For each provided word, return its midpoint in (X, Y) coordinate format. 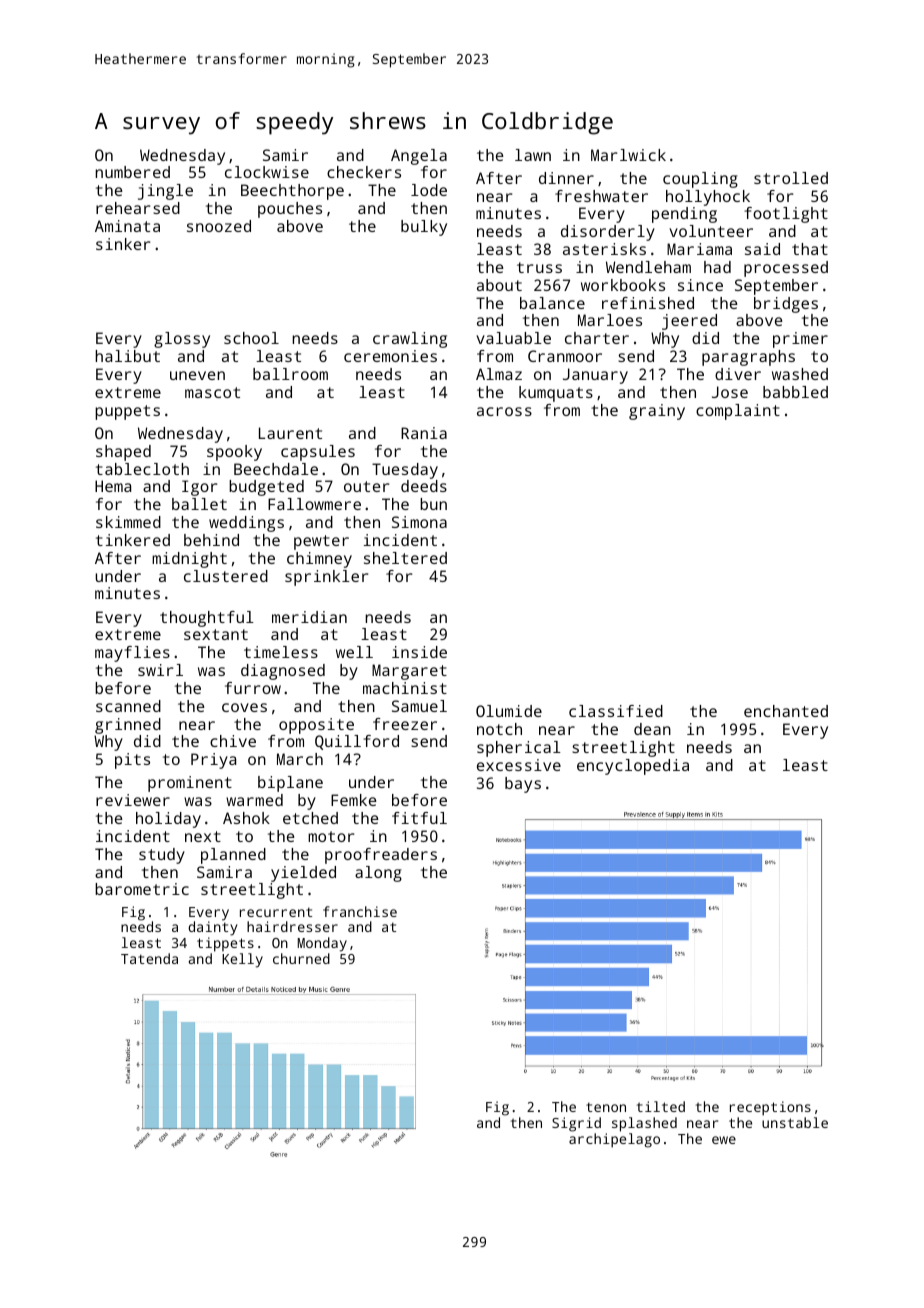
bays (523, 785)
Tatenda (149, 958)
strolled (791, 178)
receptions (770, 1108)
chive (233, 741)
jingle (165, 192)
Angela (419, 157)
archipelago (614, 1140)
